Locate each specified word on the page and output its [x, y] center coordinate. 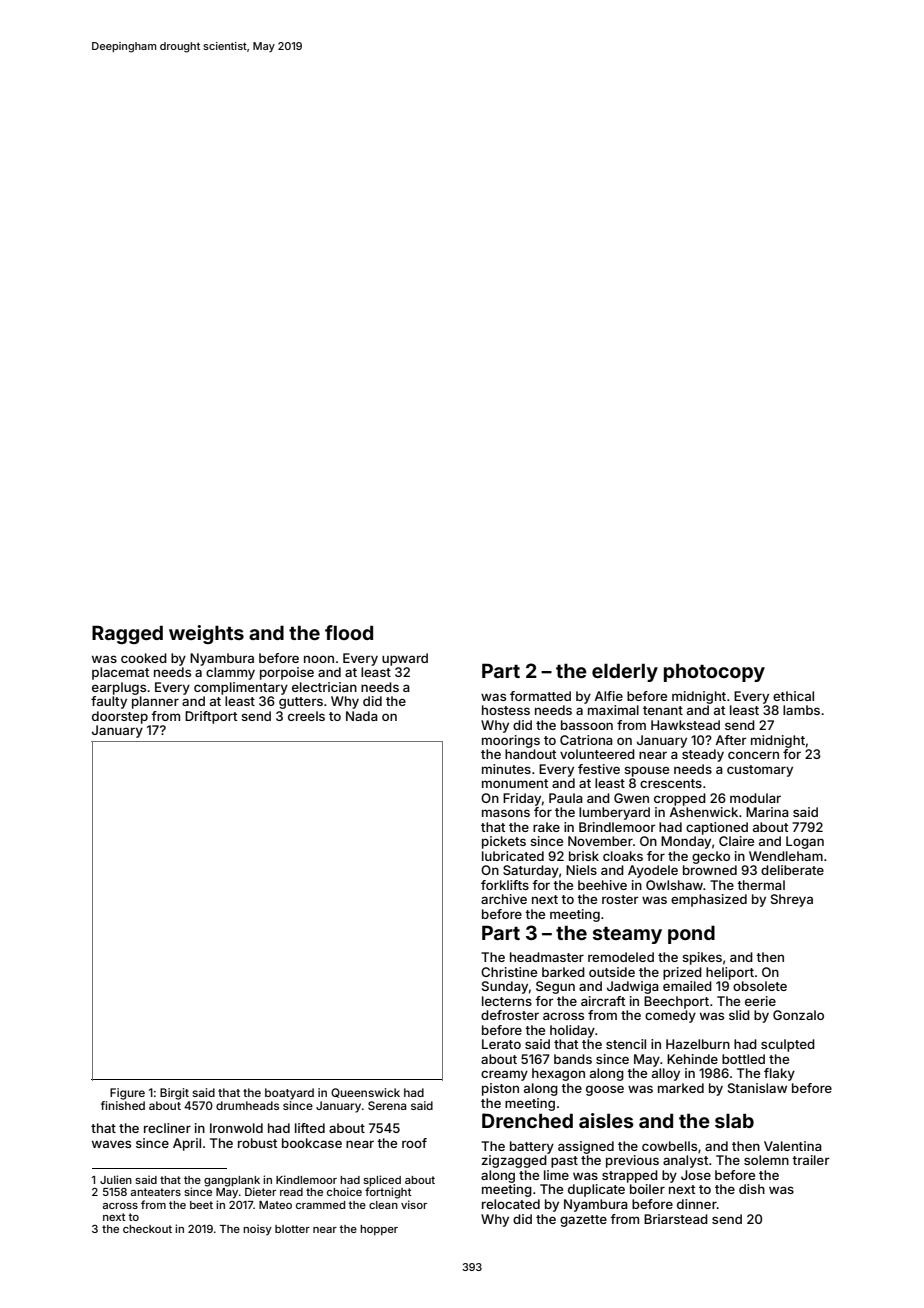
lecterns [507, 1001]
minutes [506, 769]
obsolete [760, 986]
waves [111, 1144]
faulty [109, 702]
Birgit [174, 1094]
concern [753, 755]
